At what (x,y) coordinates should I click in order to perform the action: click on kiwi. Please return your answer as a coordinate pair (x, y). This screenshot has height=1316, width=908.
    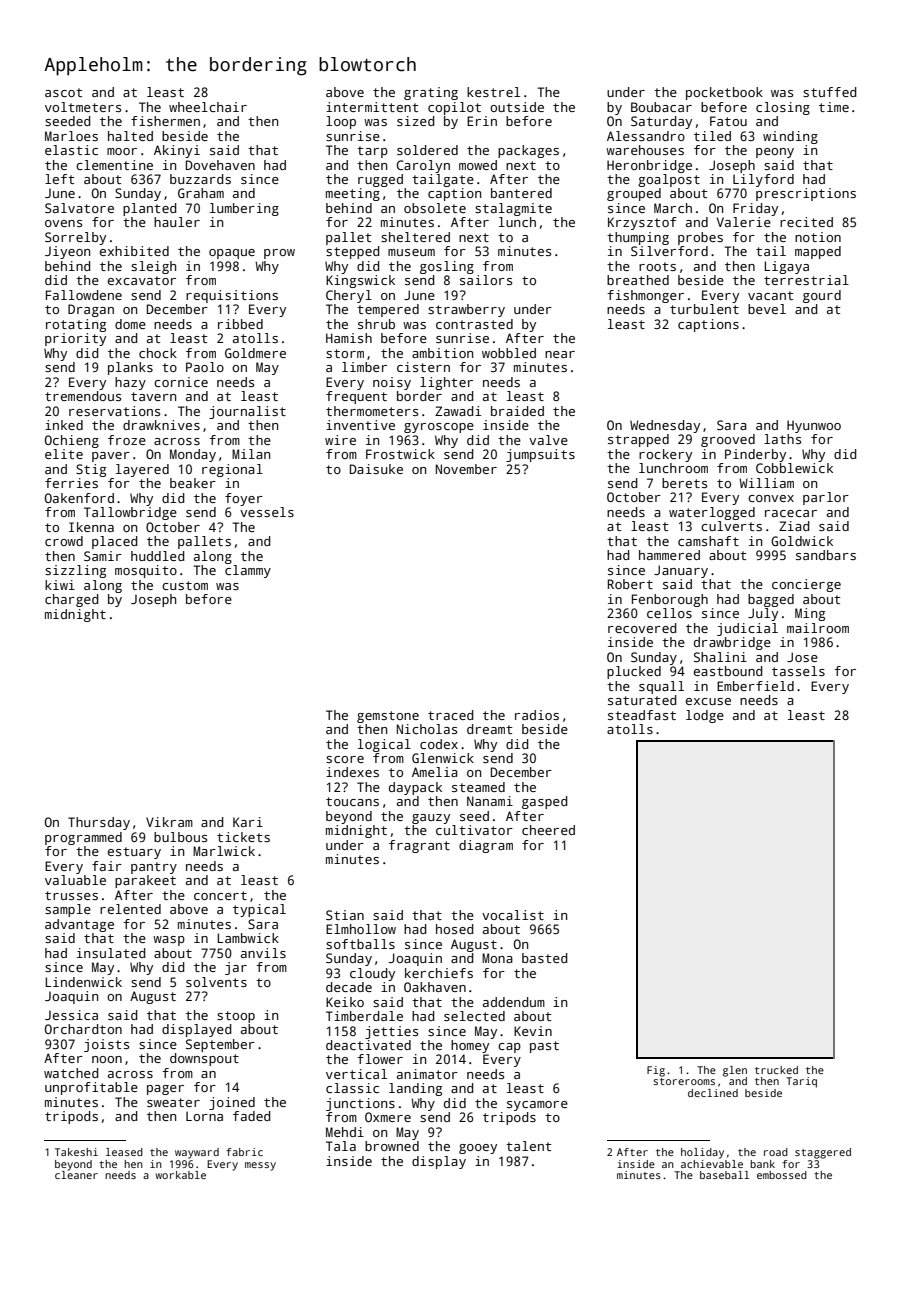
    Looking at the image, I should click on (60, 585).
